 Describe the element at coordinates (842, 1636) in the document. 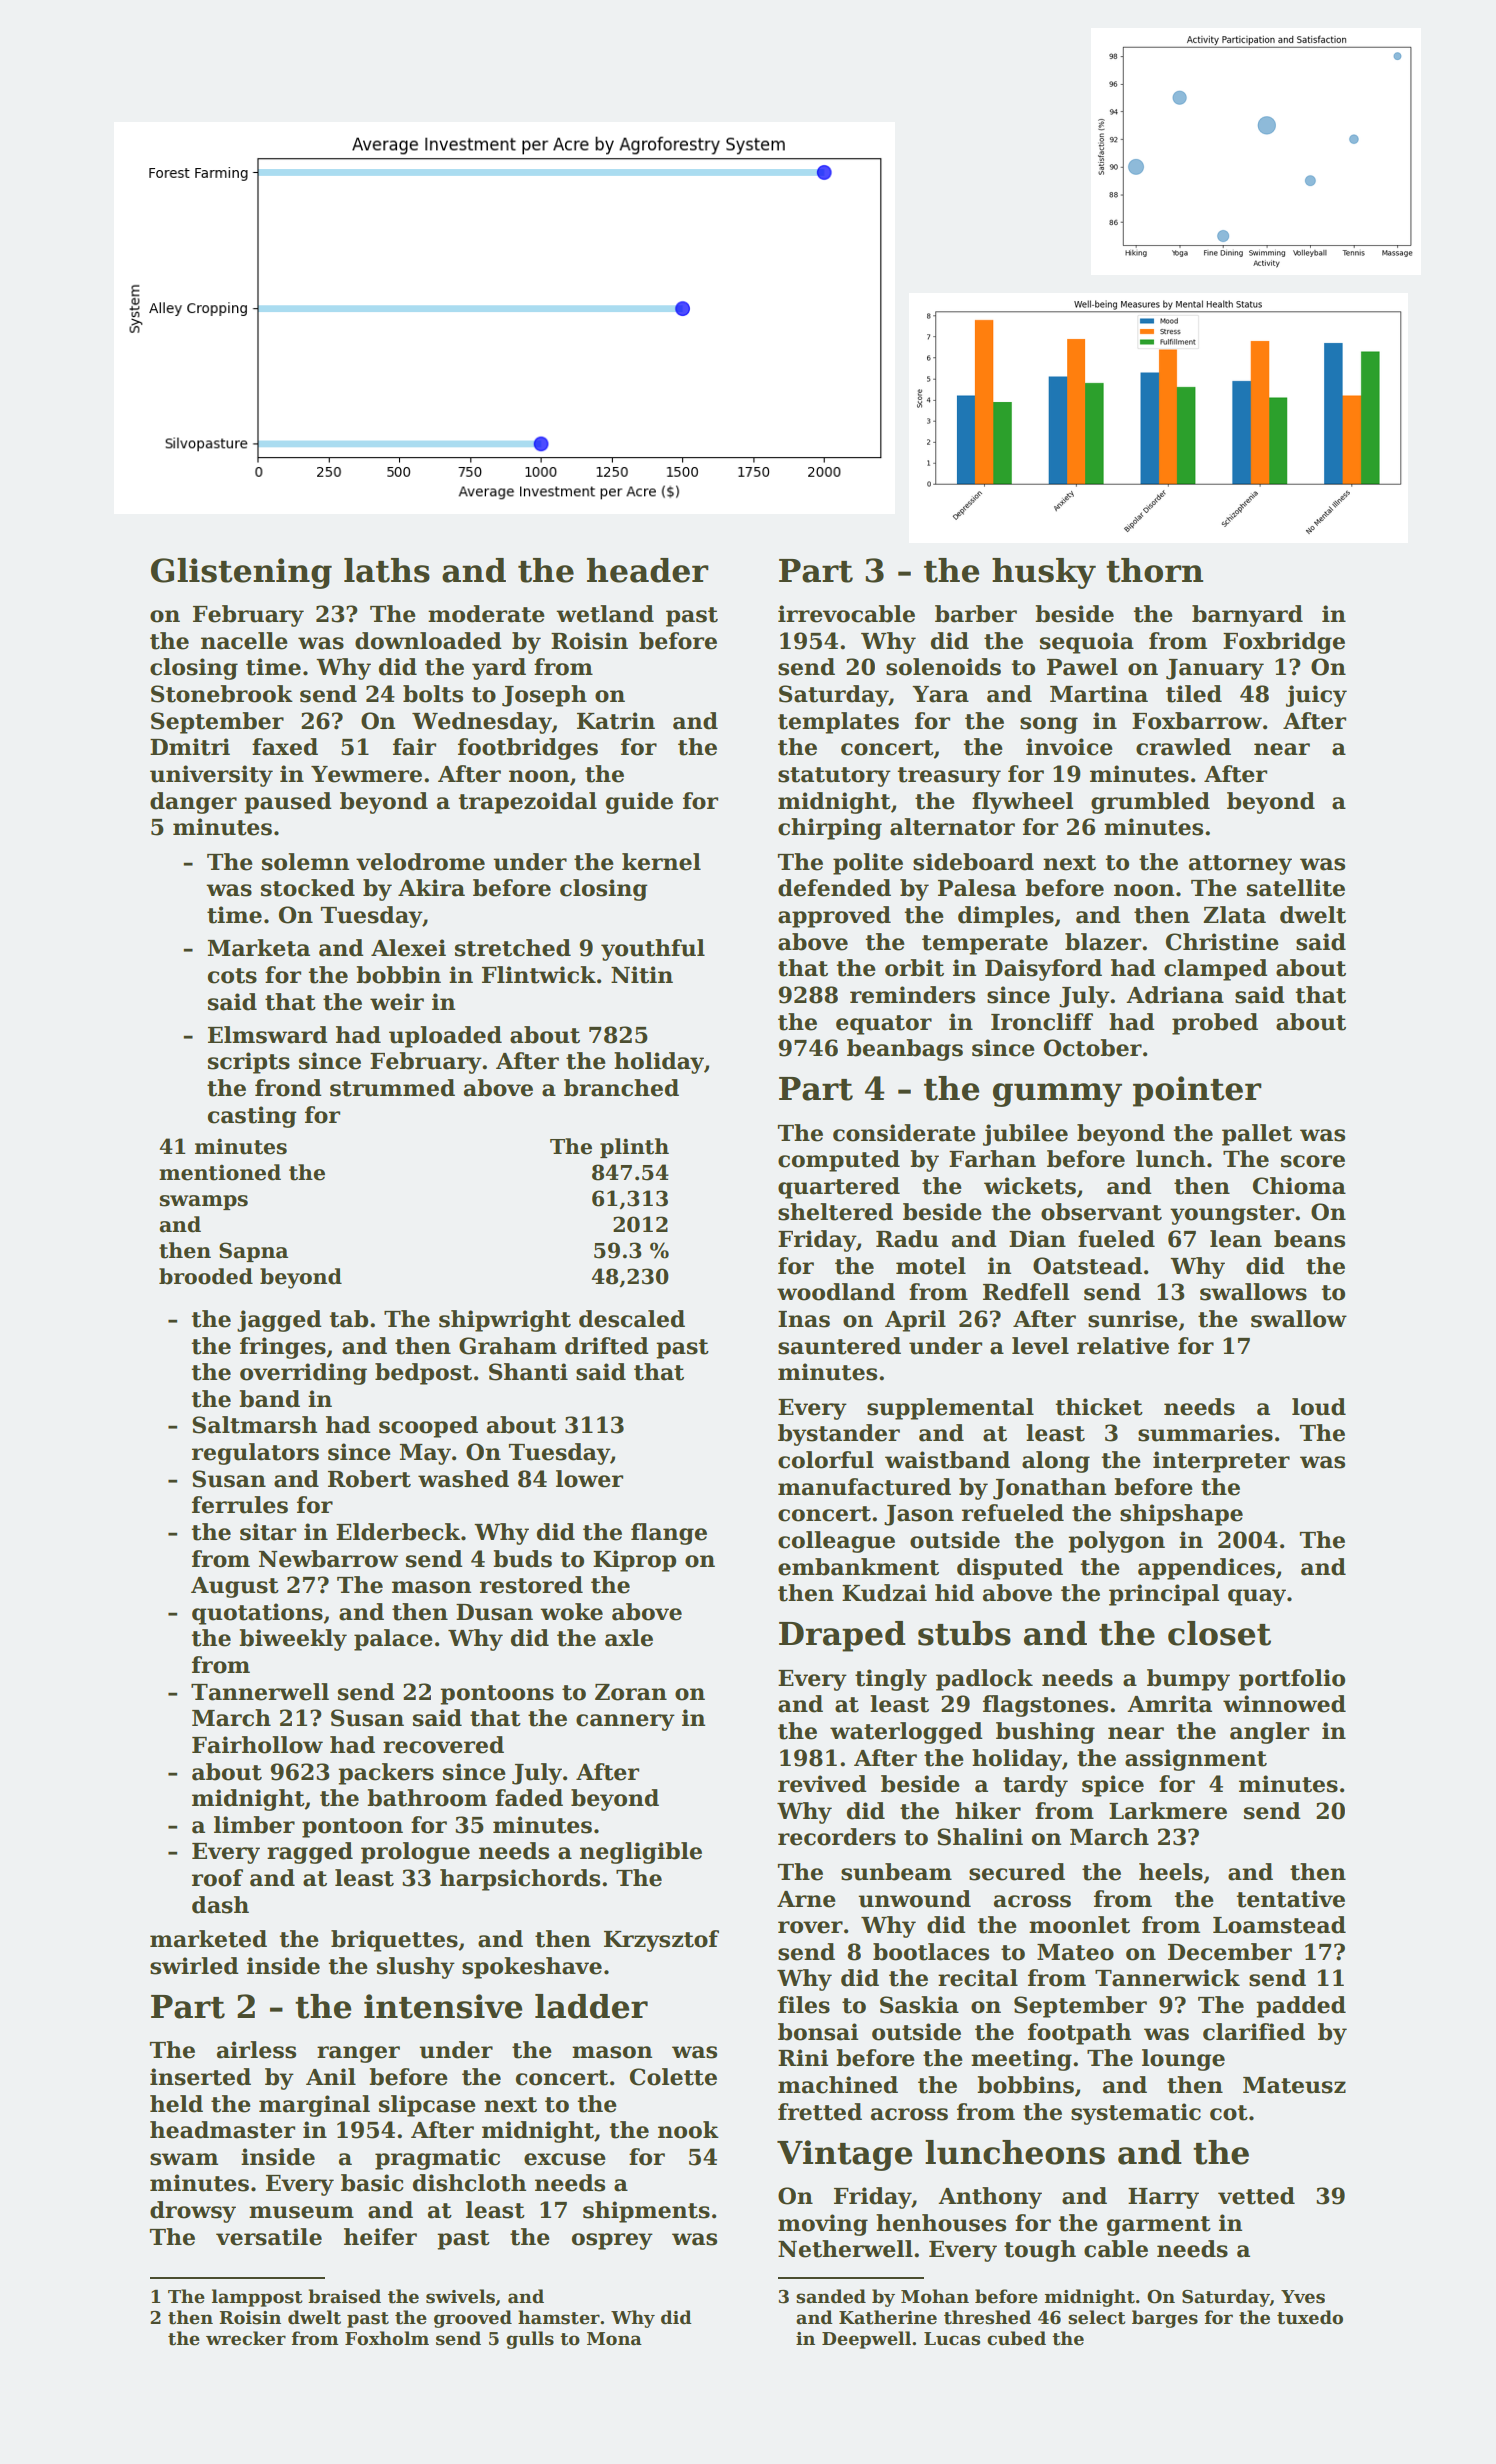

I see `Draped` at that location.
